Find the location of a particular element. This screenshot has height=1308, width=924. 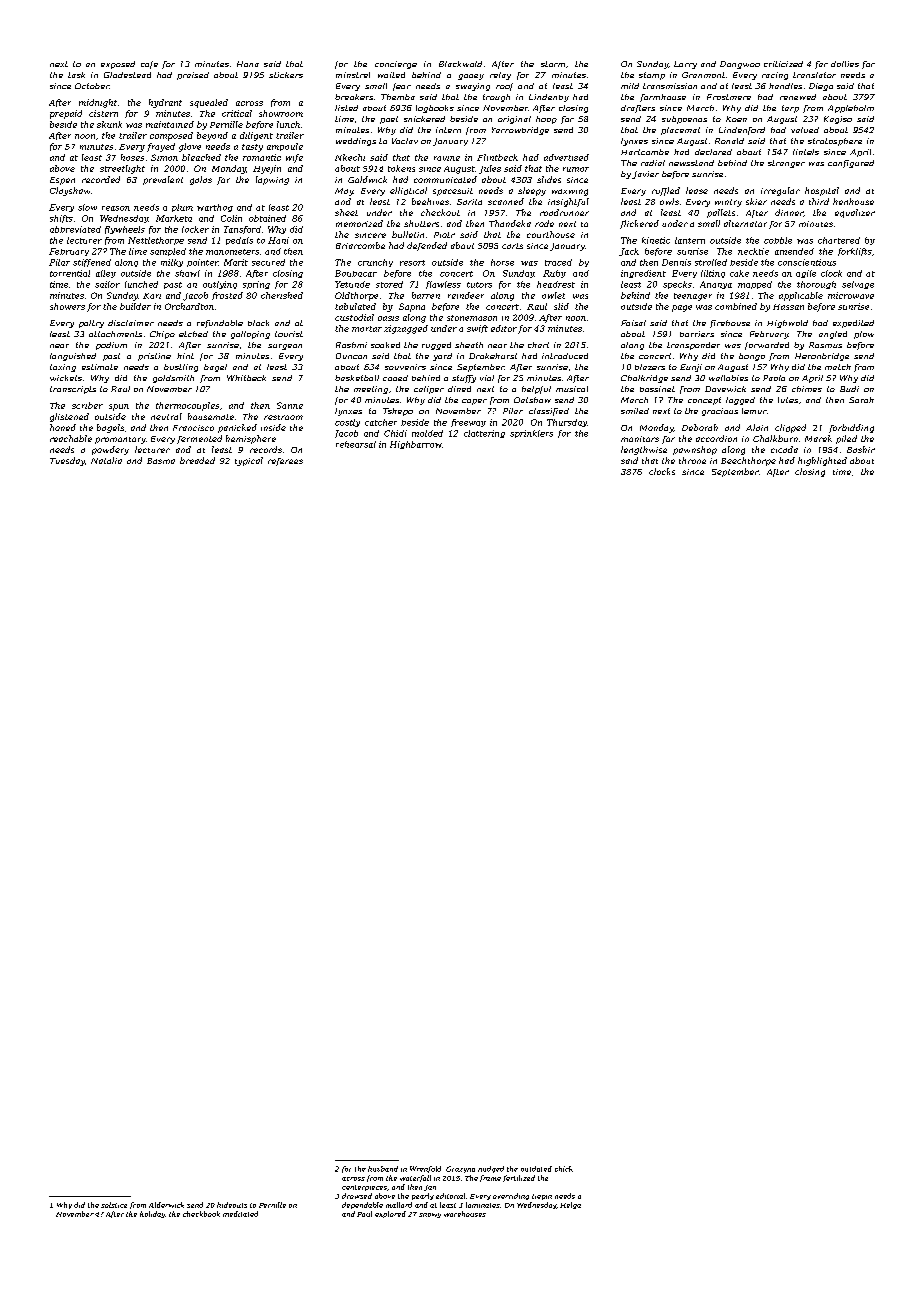

Highbarrow is located at coordinates (416, 445).
